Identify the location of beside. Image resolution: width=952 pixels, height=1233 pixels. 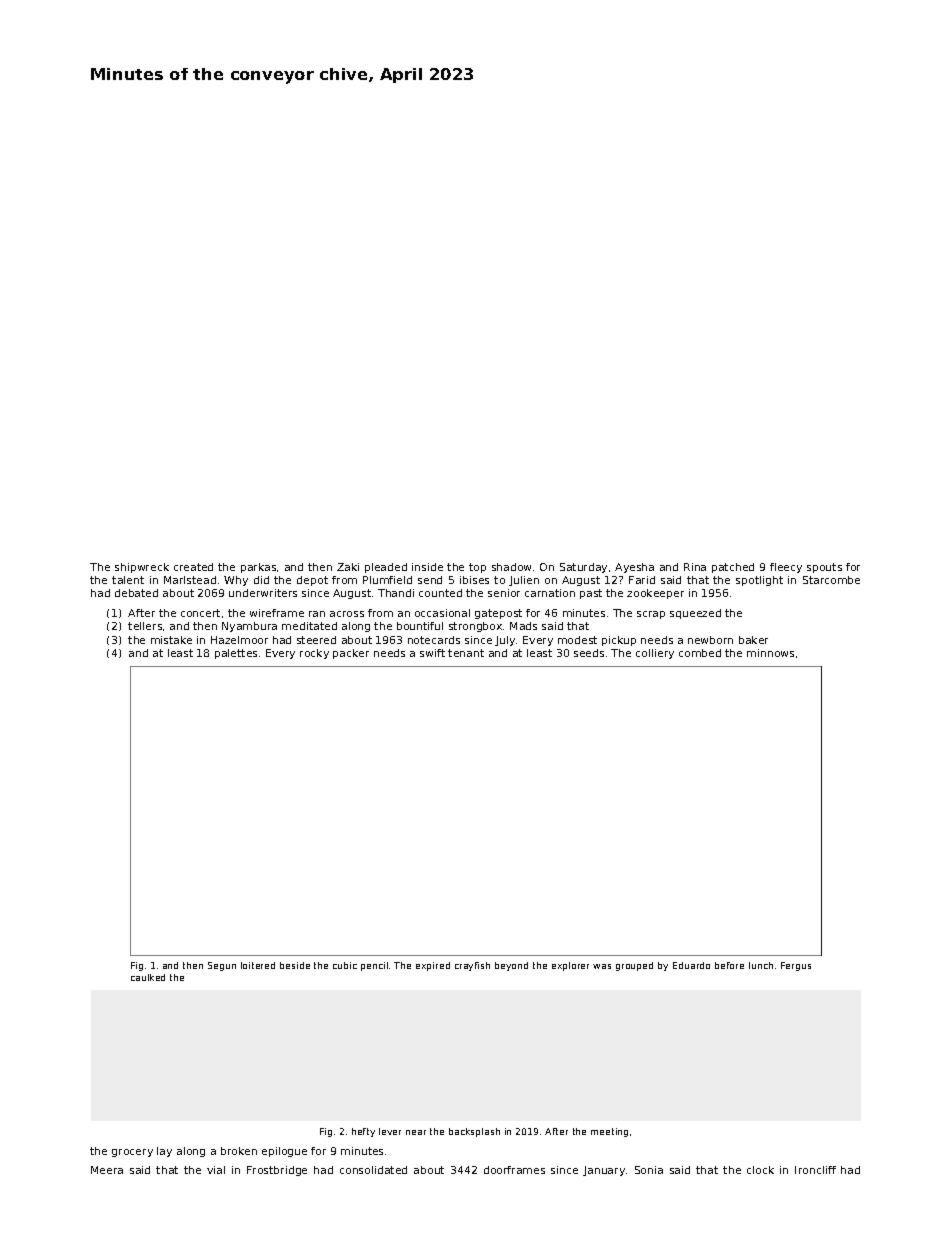
(295, 965).
